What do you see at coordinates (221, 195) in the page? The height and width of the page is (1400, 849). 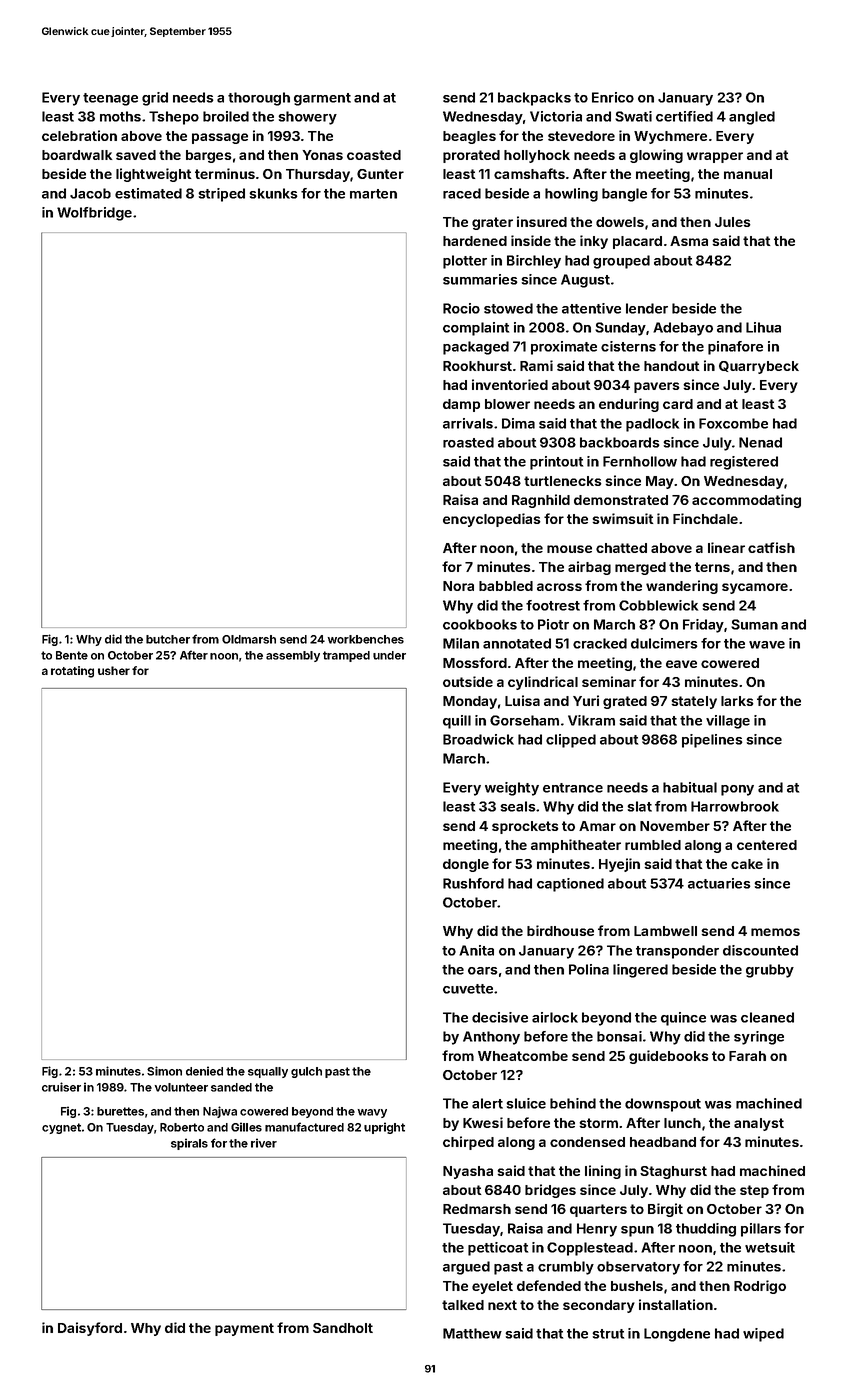 I see `striped` at bounding box center [221, 195].
